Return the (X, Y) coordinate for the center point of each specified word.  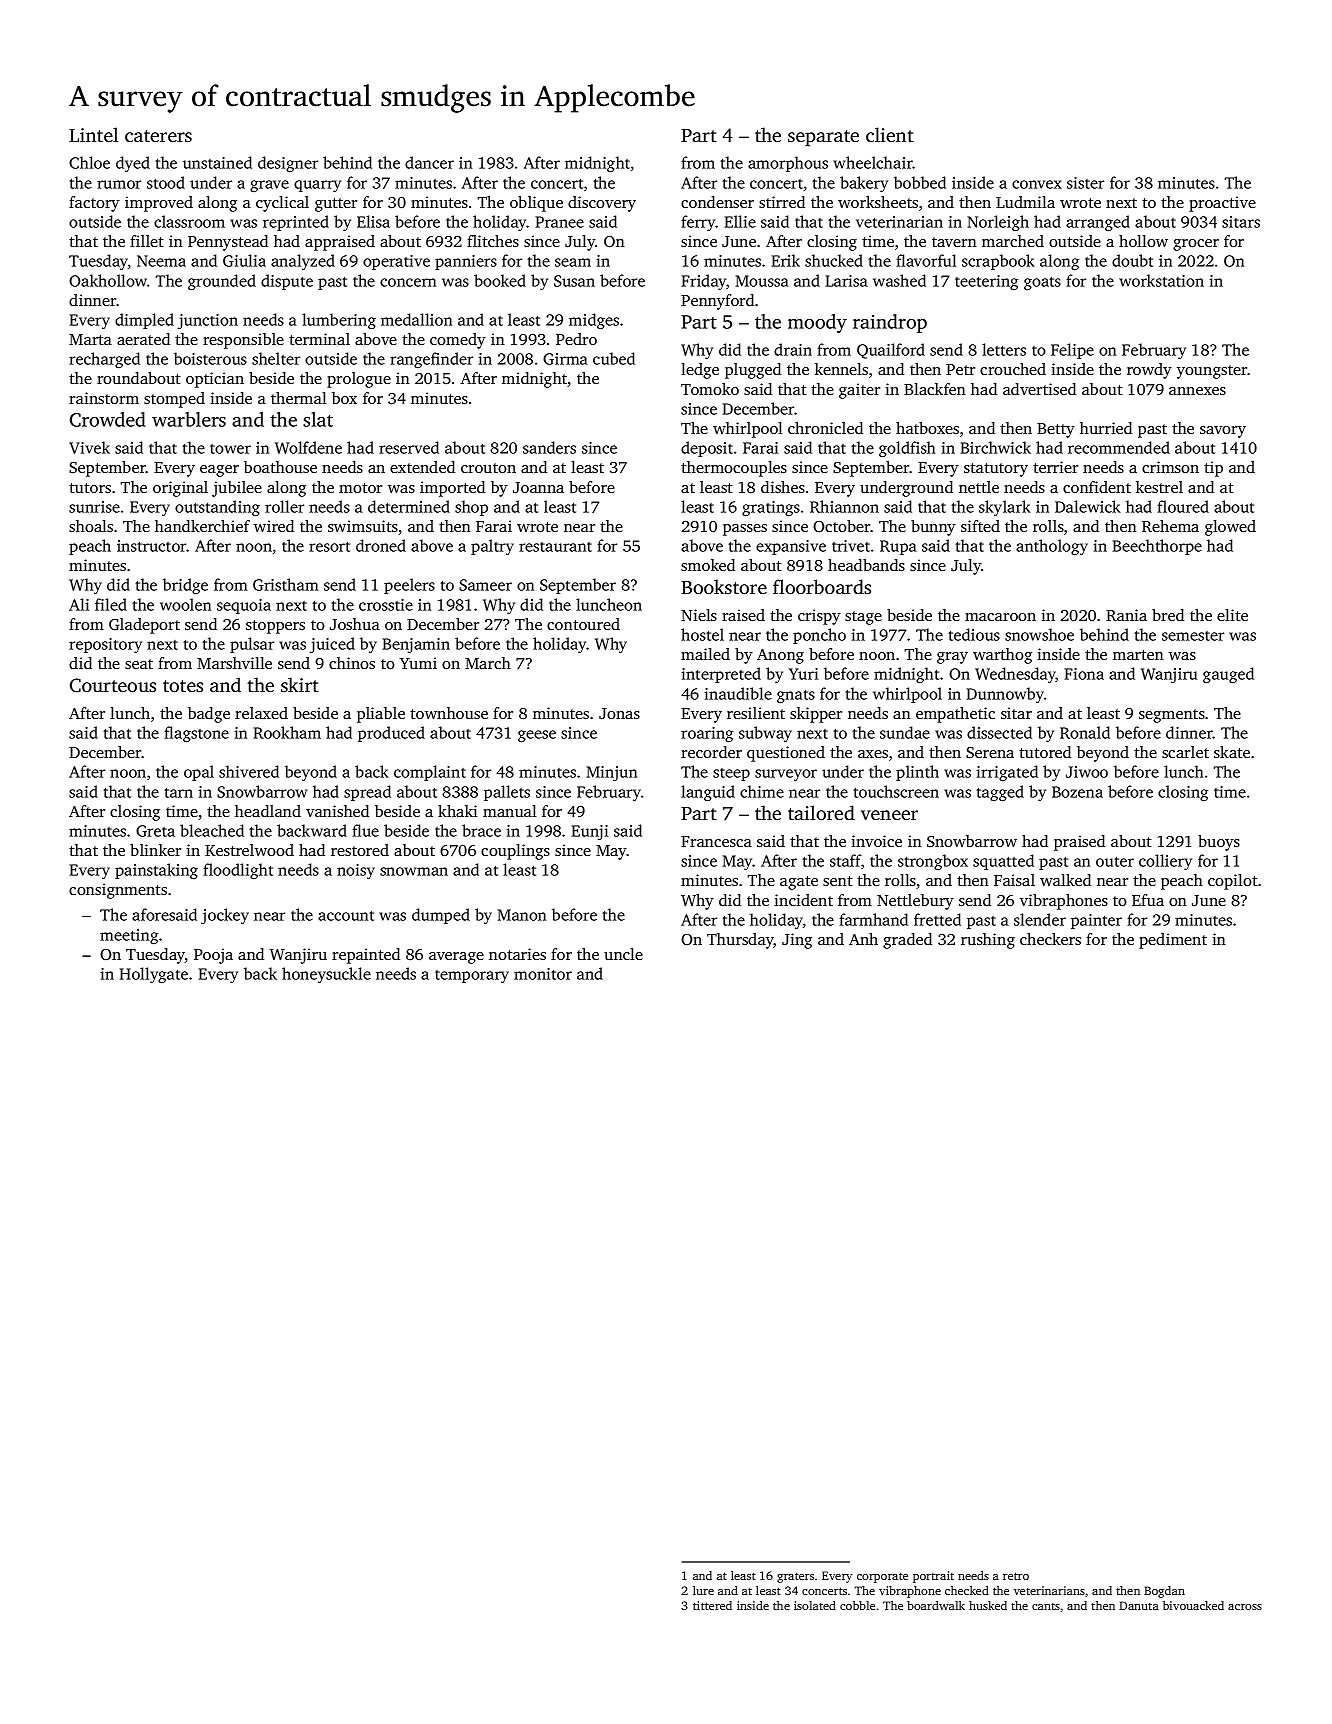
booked (500, 280)
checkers (1050, 939)
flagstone (196, 734)
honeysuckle (326, 975)
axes (873, 754)
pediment (1173, 941)
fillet (147, 241)
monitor (543, 974)
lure (703, 1590)
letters (1004, 349)
